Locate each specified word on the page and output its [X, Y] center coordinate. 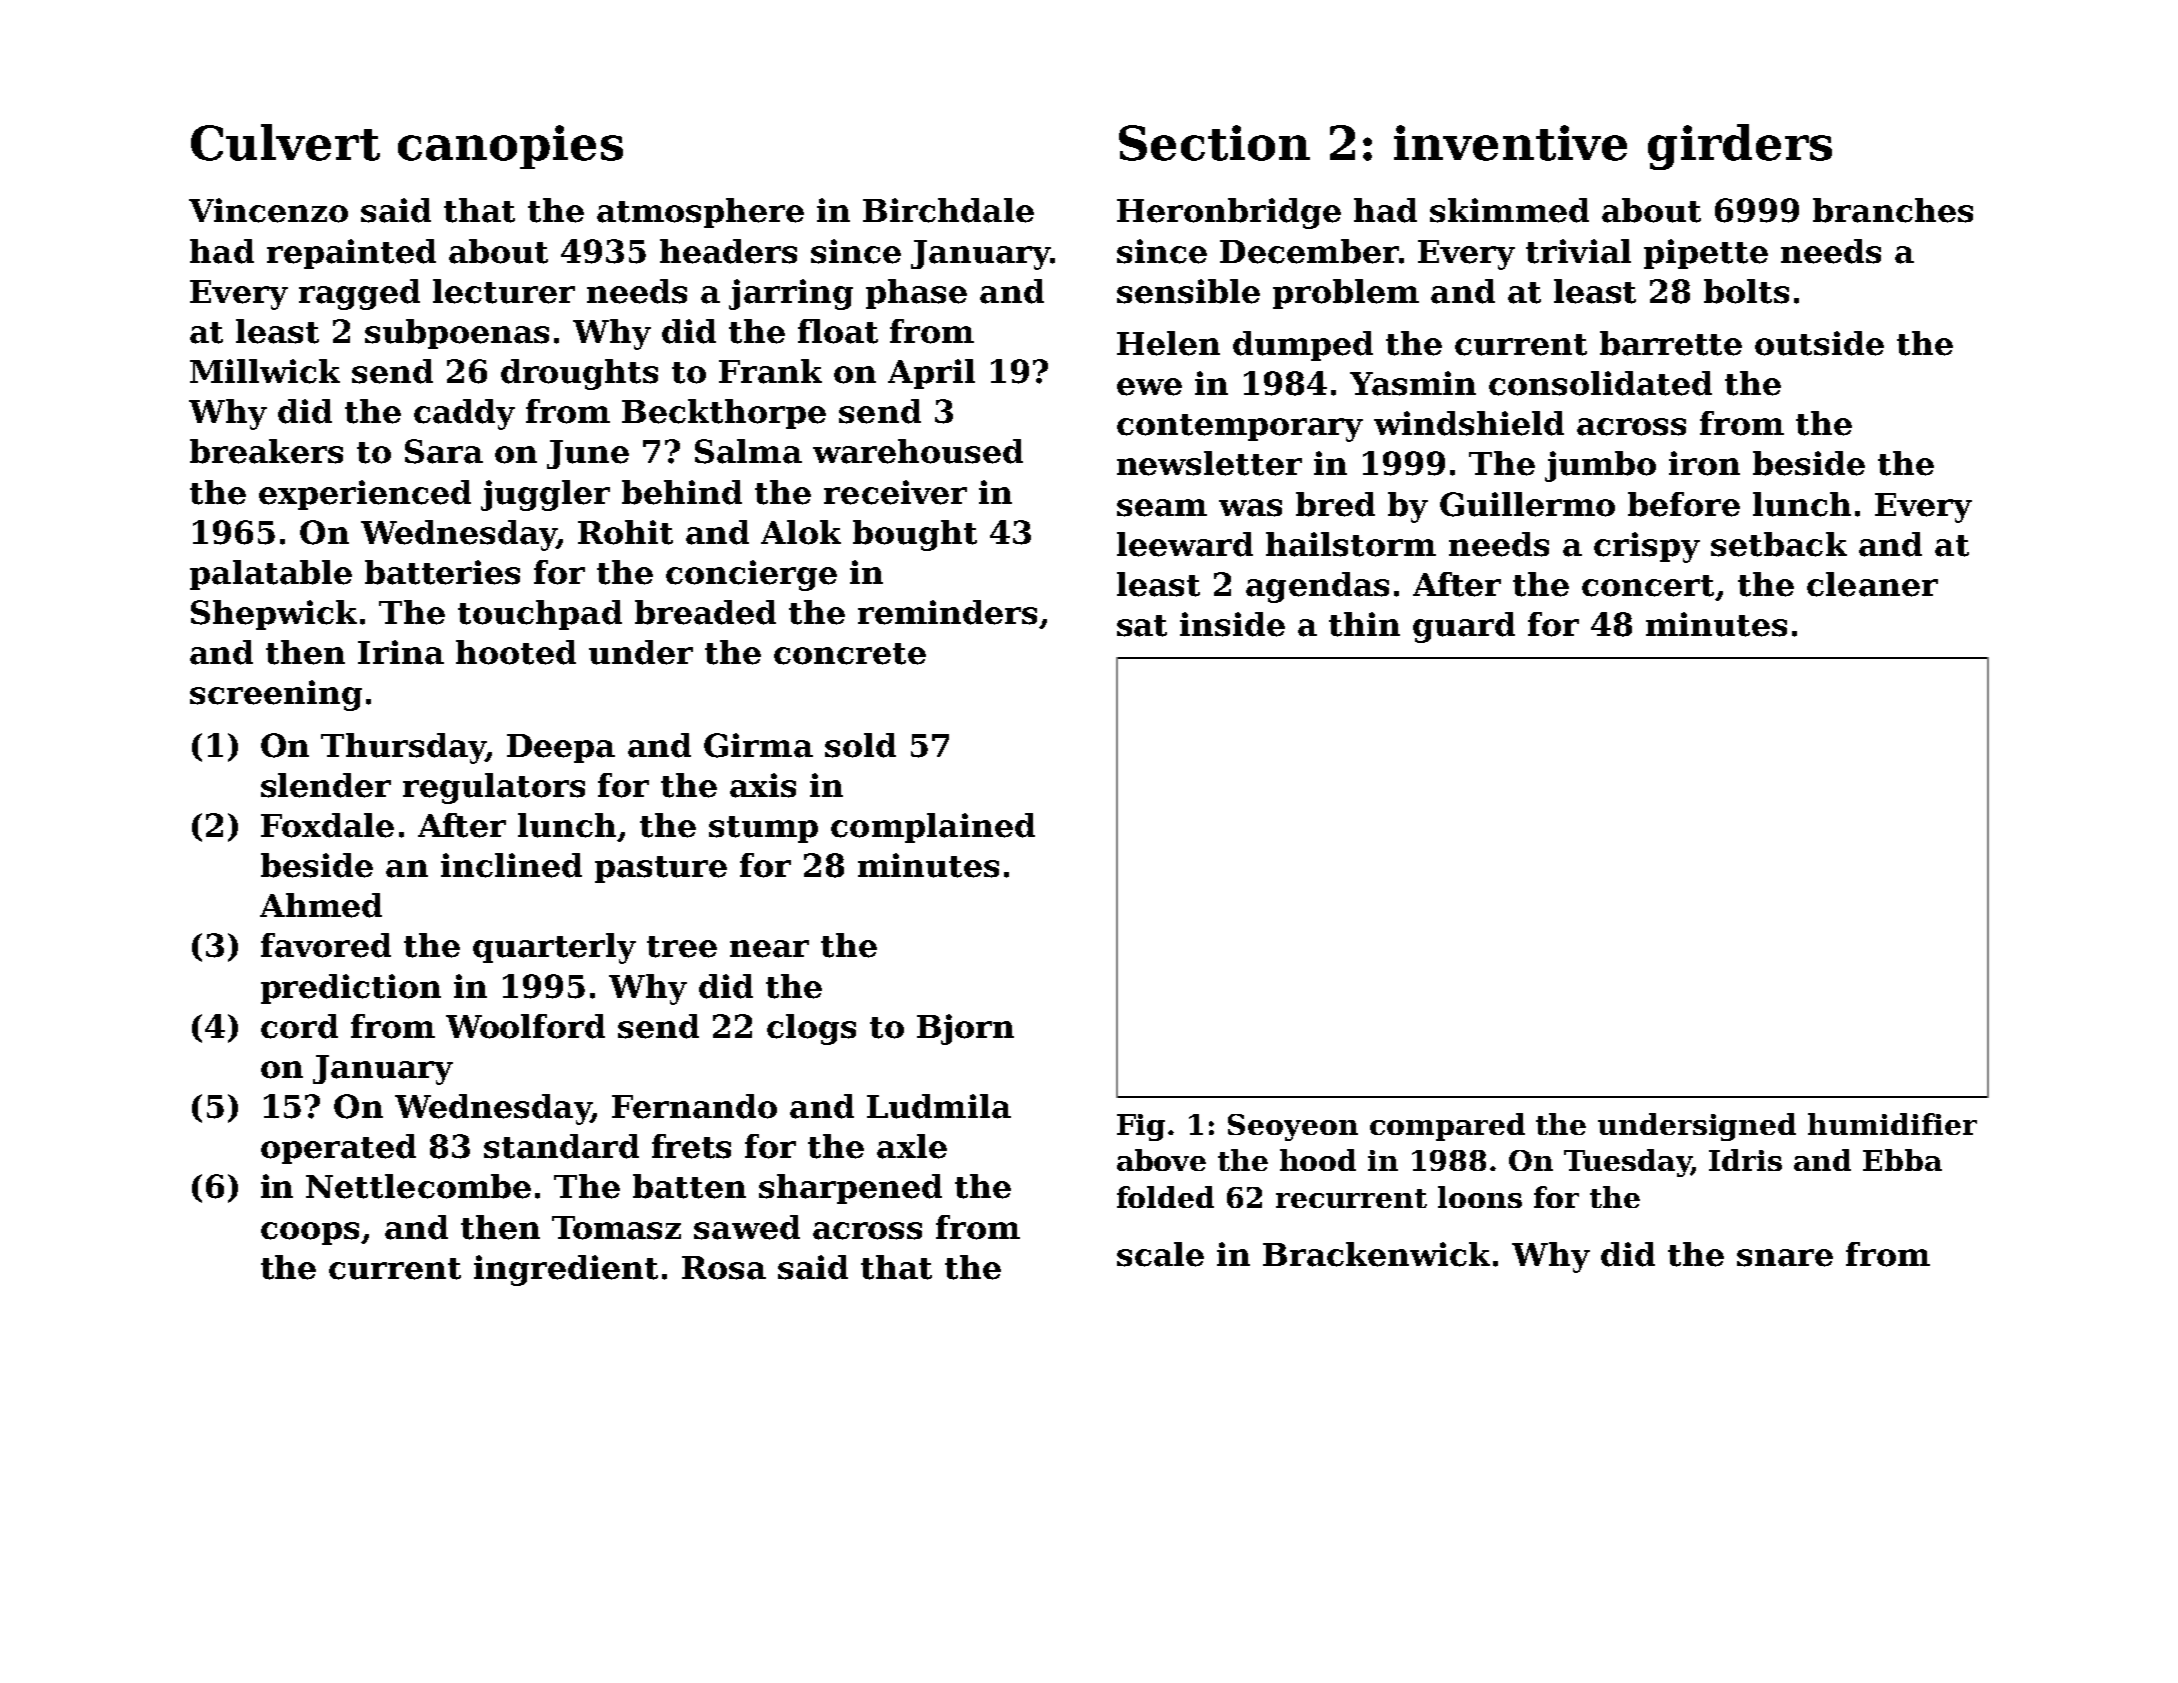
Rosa [724, 1268]
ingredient [566, 1270]
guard [1464, 627]
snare [1785, 1258]
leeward [1185, 544]
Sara [444, 451]
